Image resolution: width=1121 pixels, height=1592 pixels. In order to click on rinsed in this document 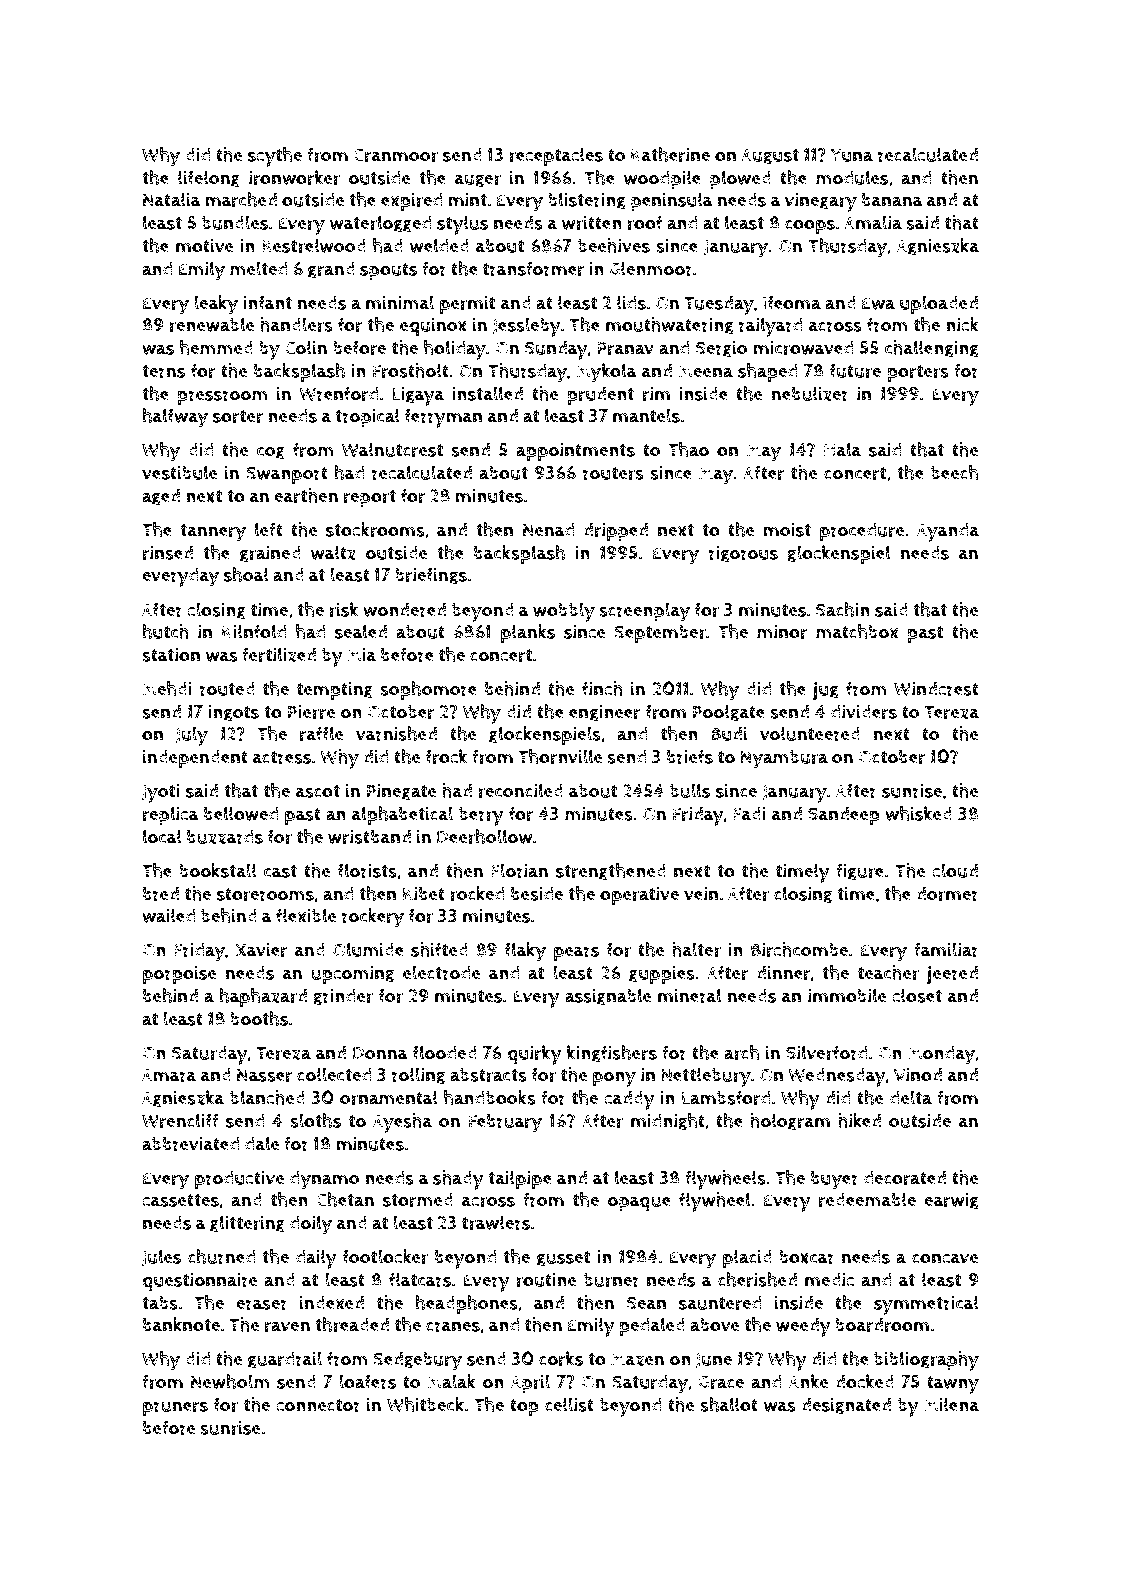, I will do `click(168, 553)`.
